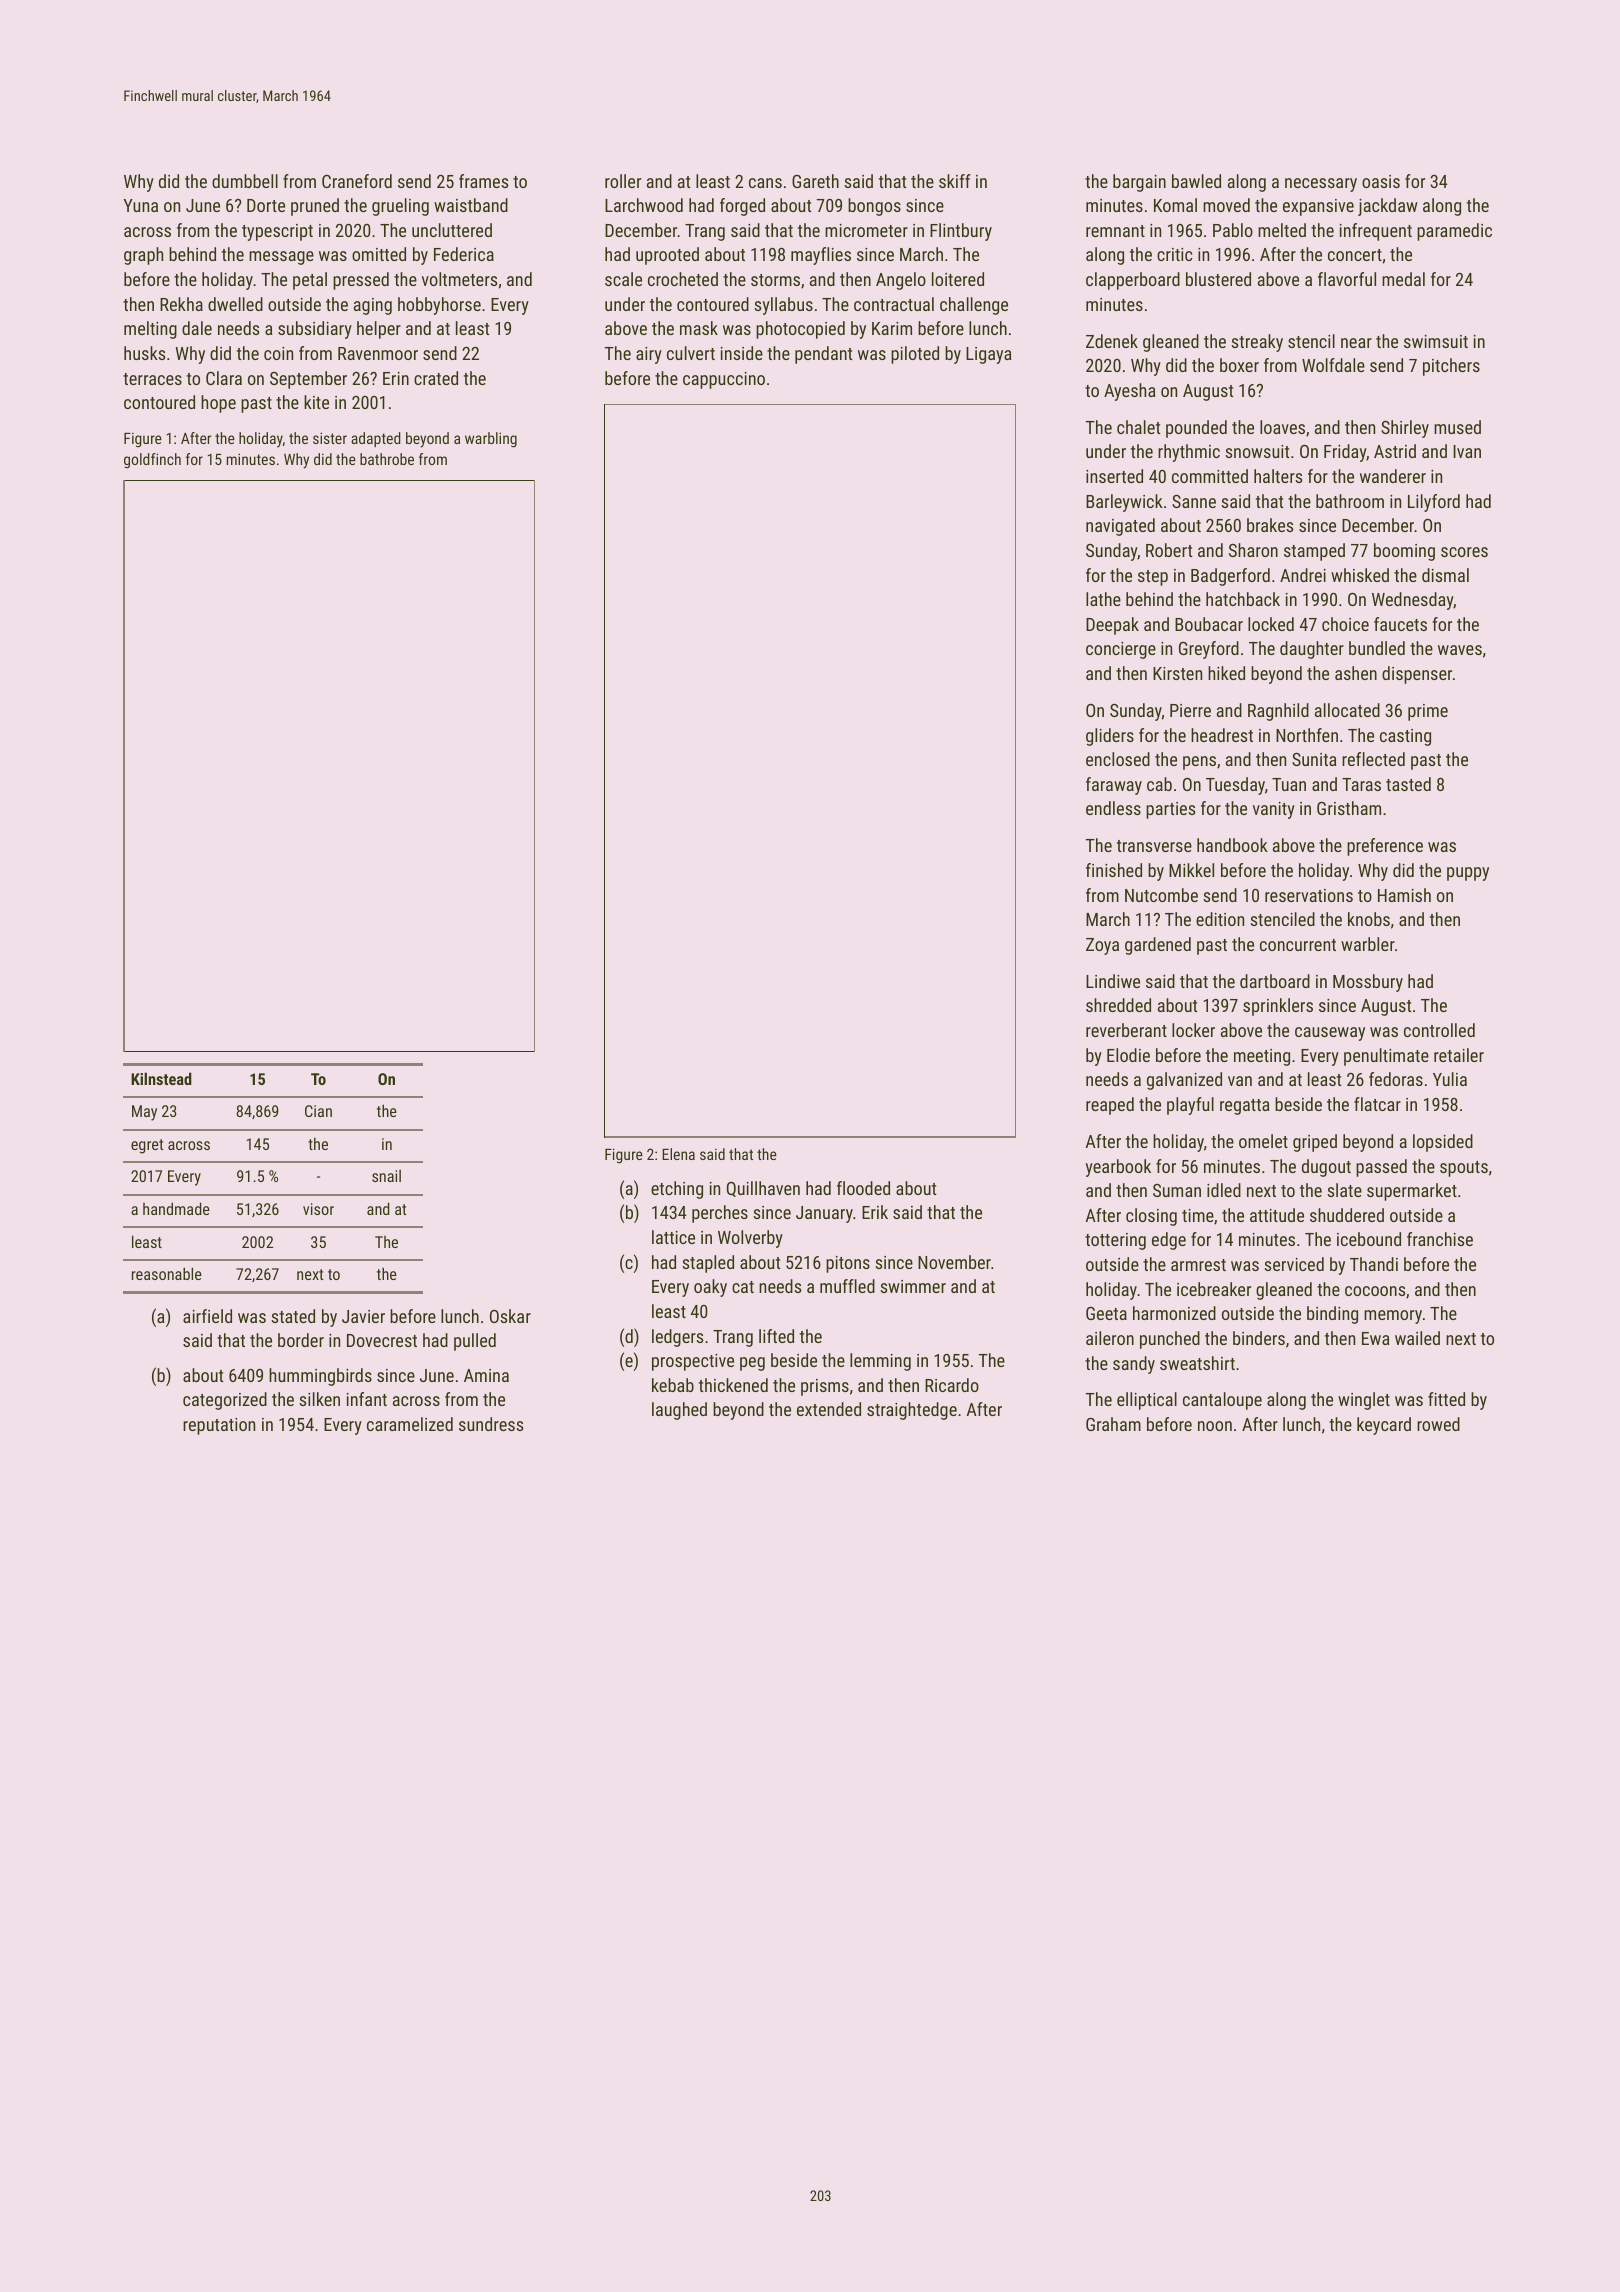 This image has height=2292, width=1620. What do you see at coordinates (1139, 183) in the image?
I see `bargain` at bounding box center [1139, 183].
